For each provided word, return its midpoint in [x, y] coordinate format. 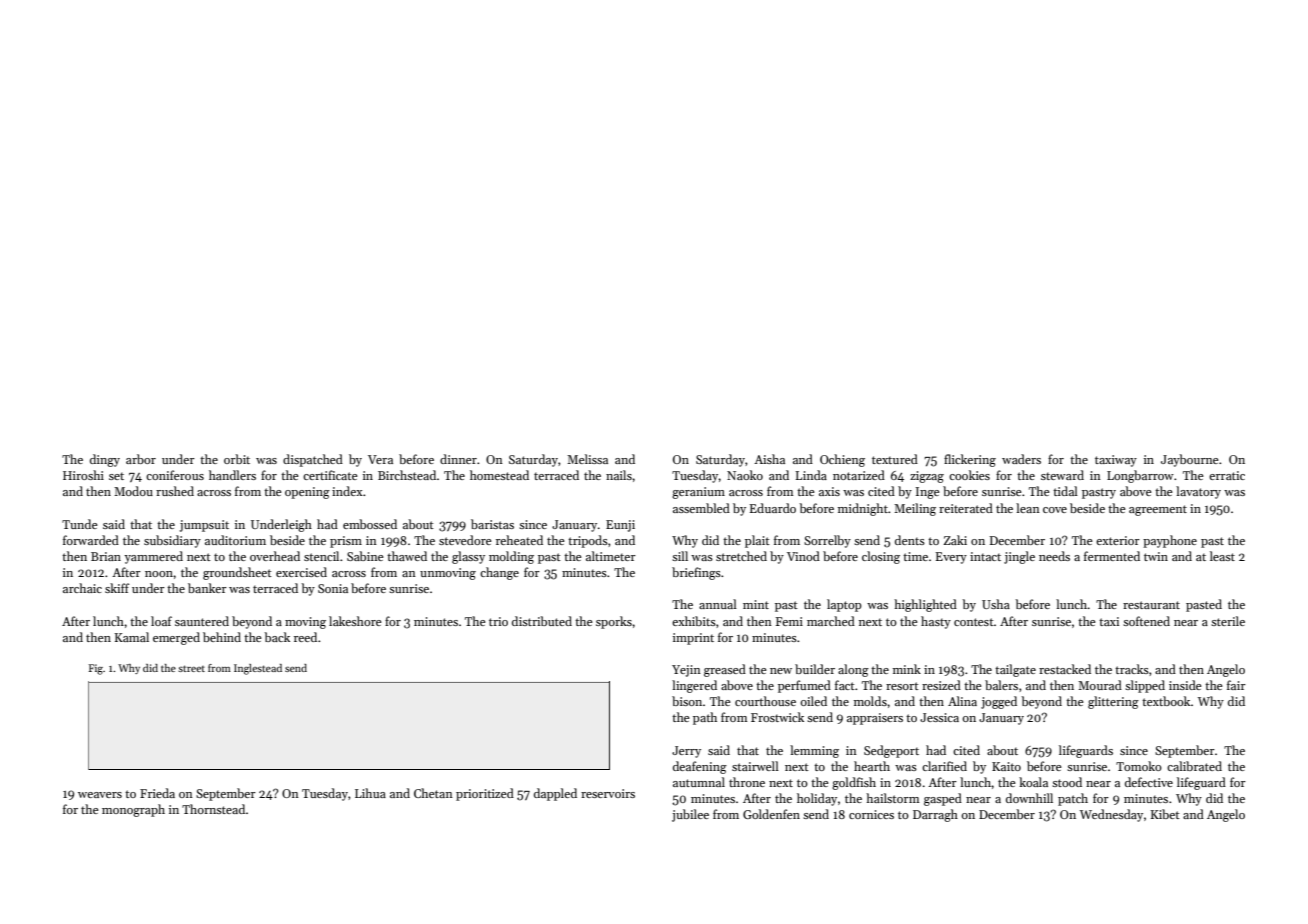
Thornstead [213, 809]
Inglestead [258, 669]
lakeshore [355, 621]
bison [687, 701]
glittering [1113, 702]
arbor [141, 459]
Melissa [587, 459]
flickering [970, 460]
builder [815, 669]
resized [941, 685]
